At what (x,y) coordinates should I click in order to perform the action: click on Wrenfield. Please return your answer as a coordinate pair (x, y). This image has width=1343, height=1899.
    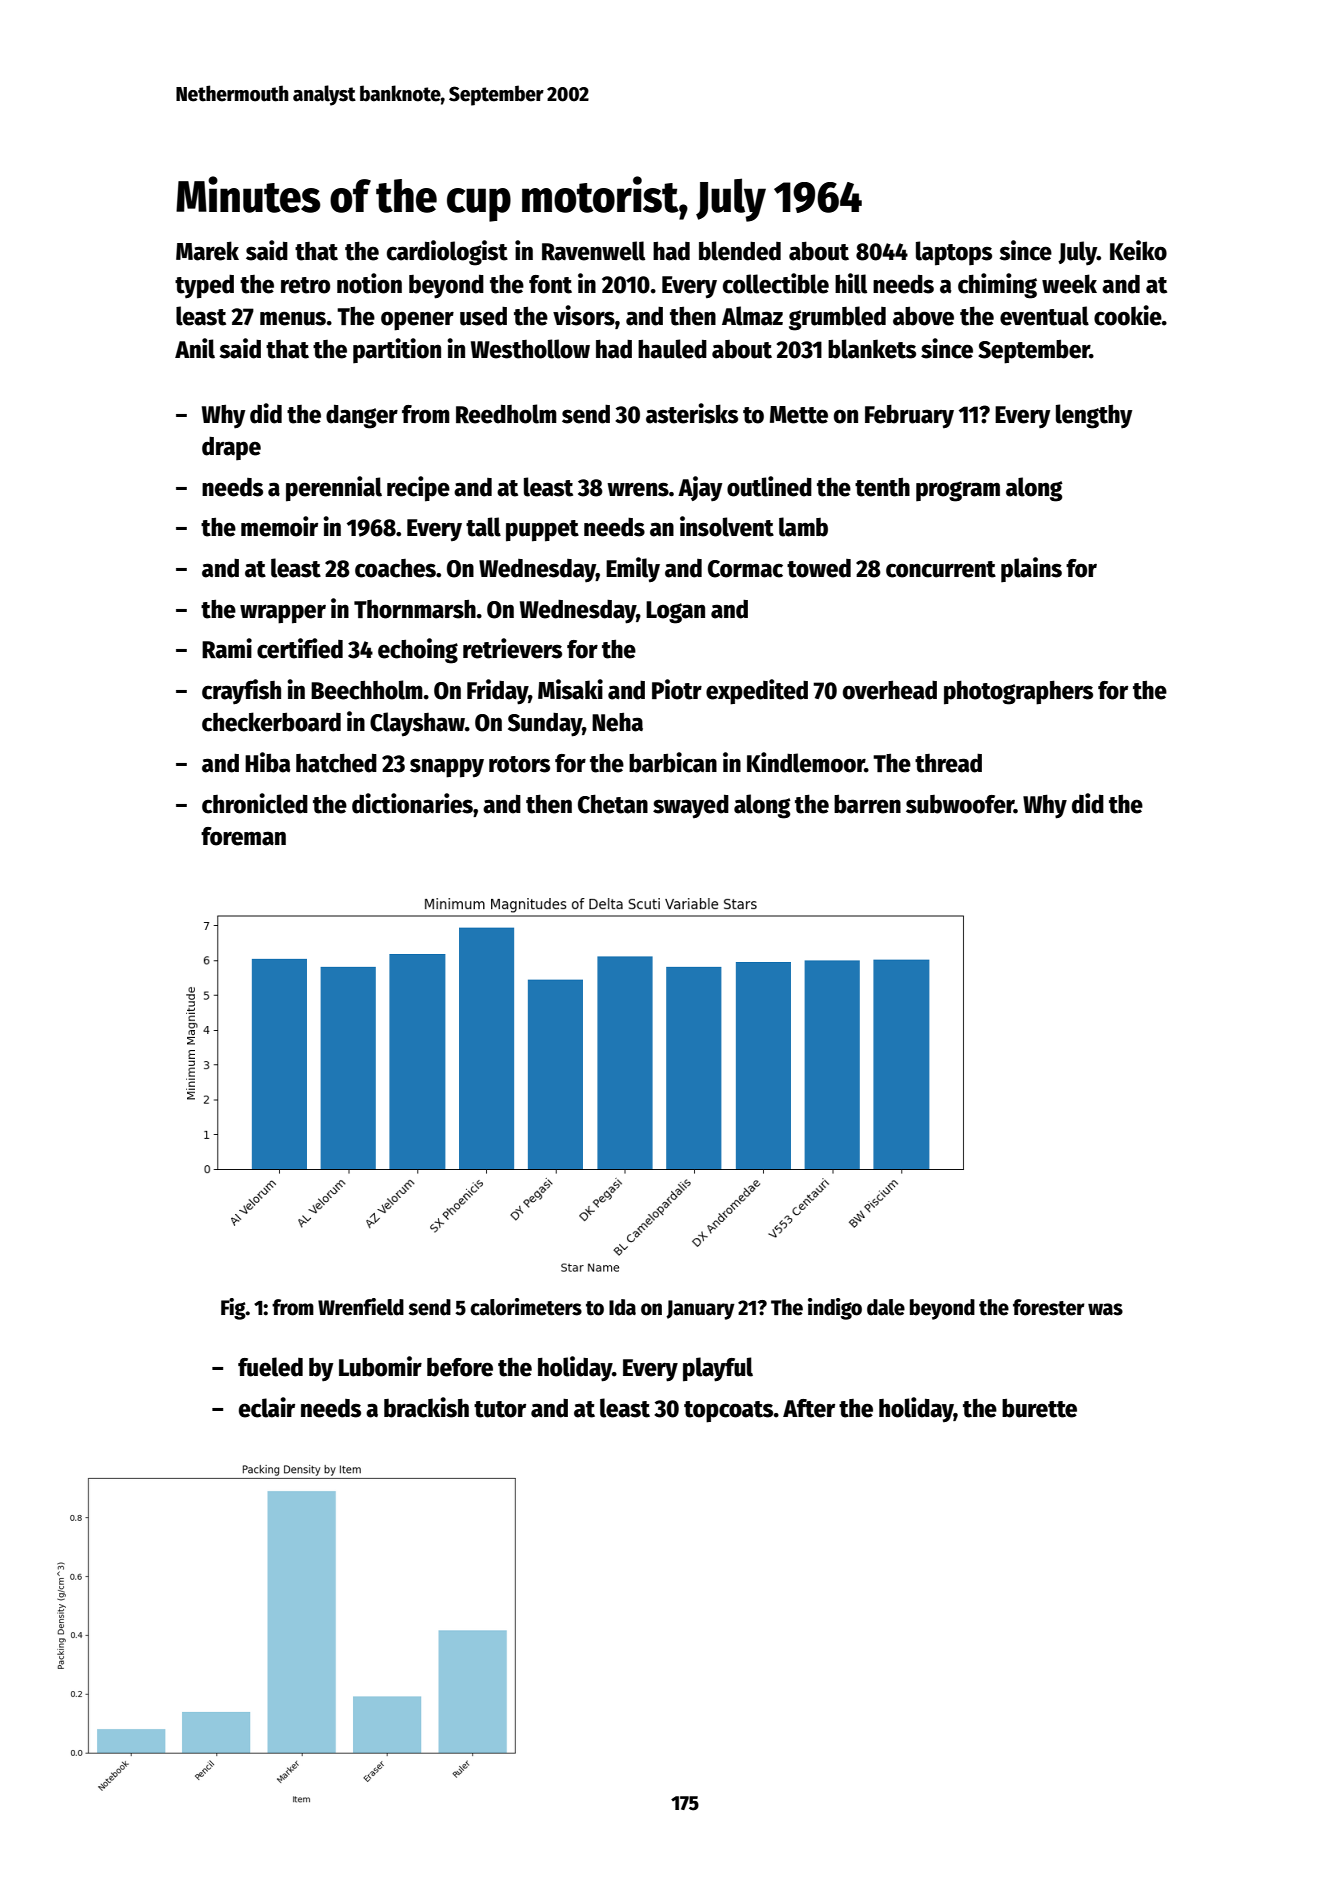
    Looking at the image, I should click on (361, 1307).
